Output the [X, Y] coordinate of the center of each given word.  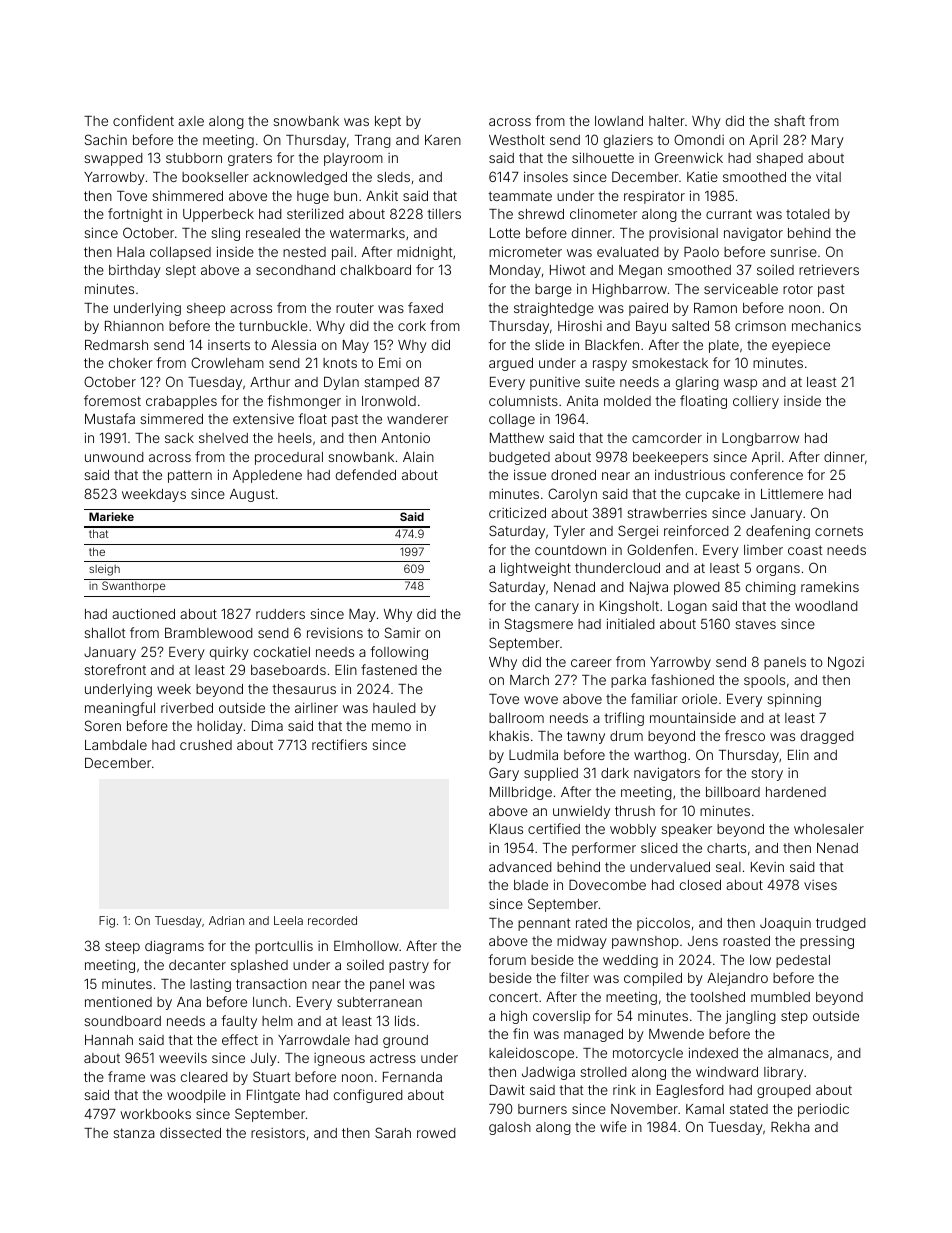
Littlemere [792, 494]
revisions [335, 632]
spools [764, 681]
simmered [171, 418]
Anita [582, 400]
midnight [424, 253]
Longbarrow [760, 439]
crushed [206, 745]
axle [191, 121]
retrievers [829, 269]
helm [277, 1021]
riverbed [187, 708]
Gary [504, 774]
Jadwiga [548, 1073]
